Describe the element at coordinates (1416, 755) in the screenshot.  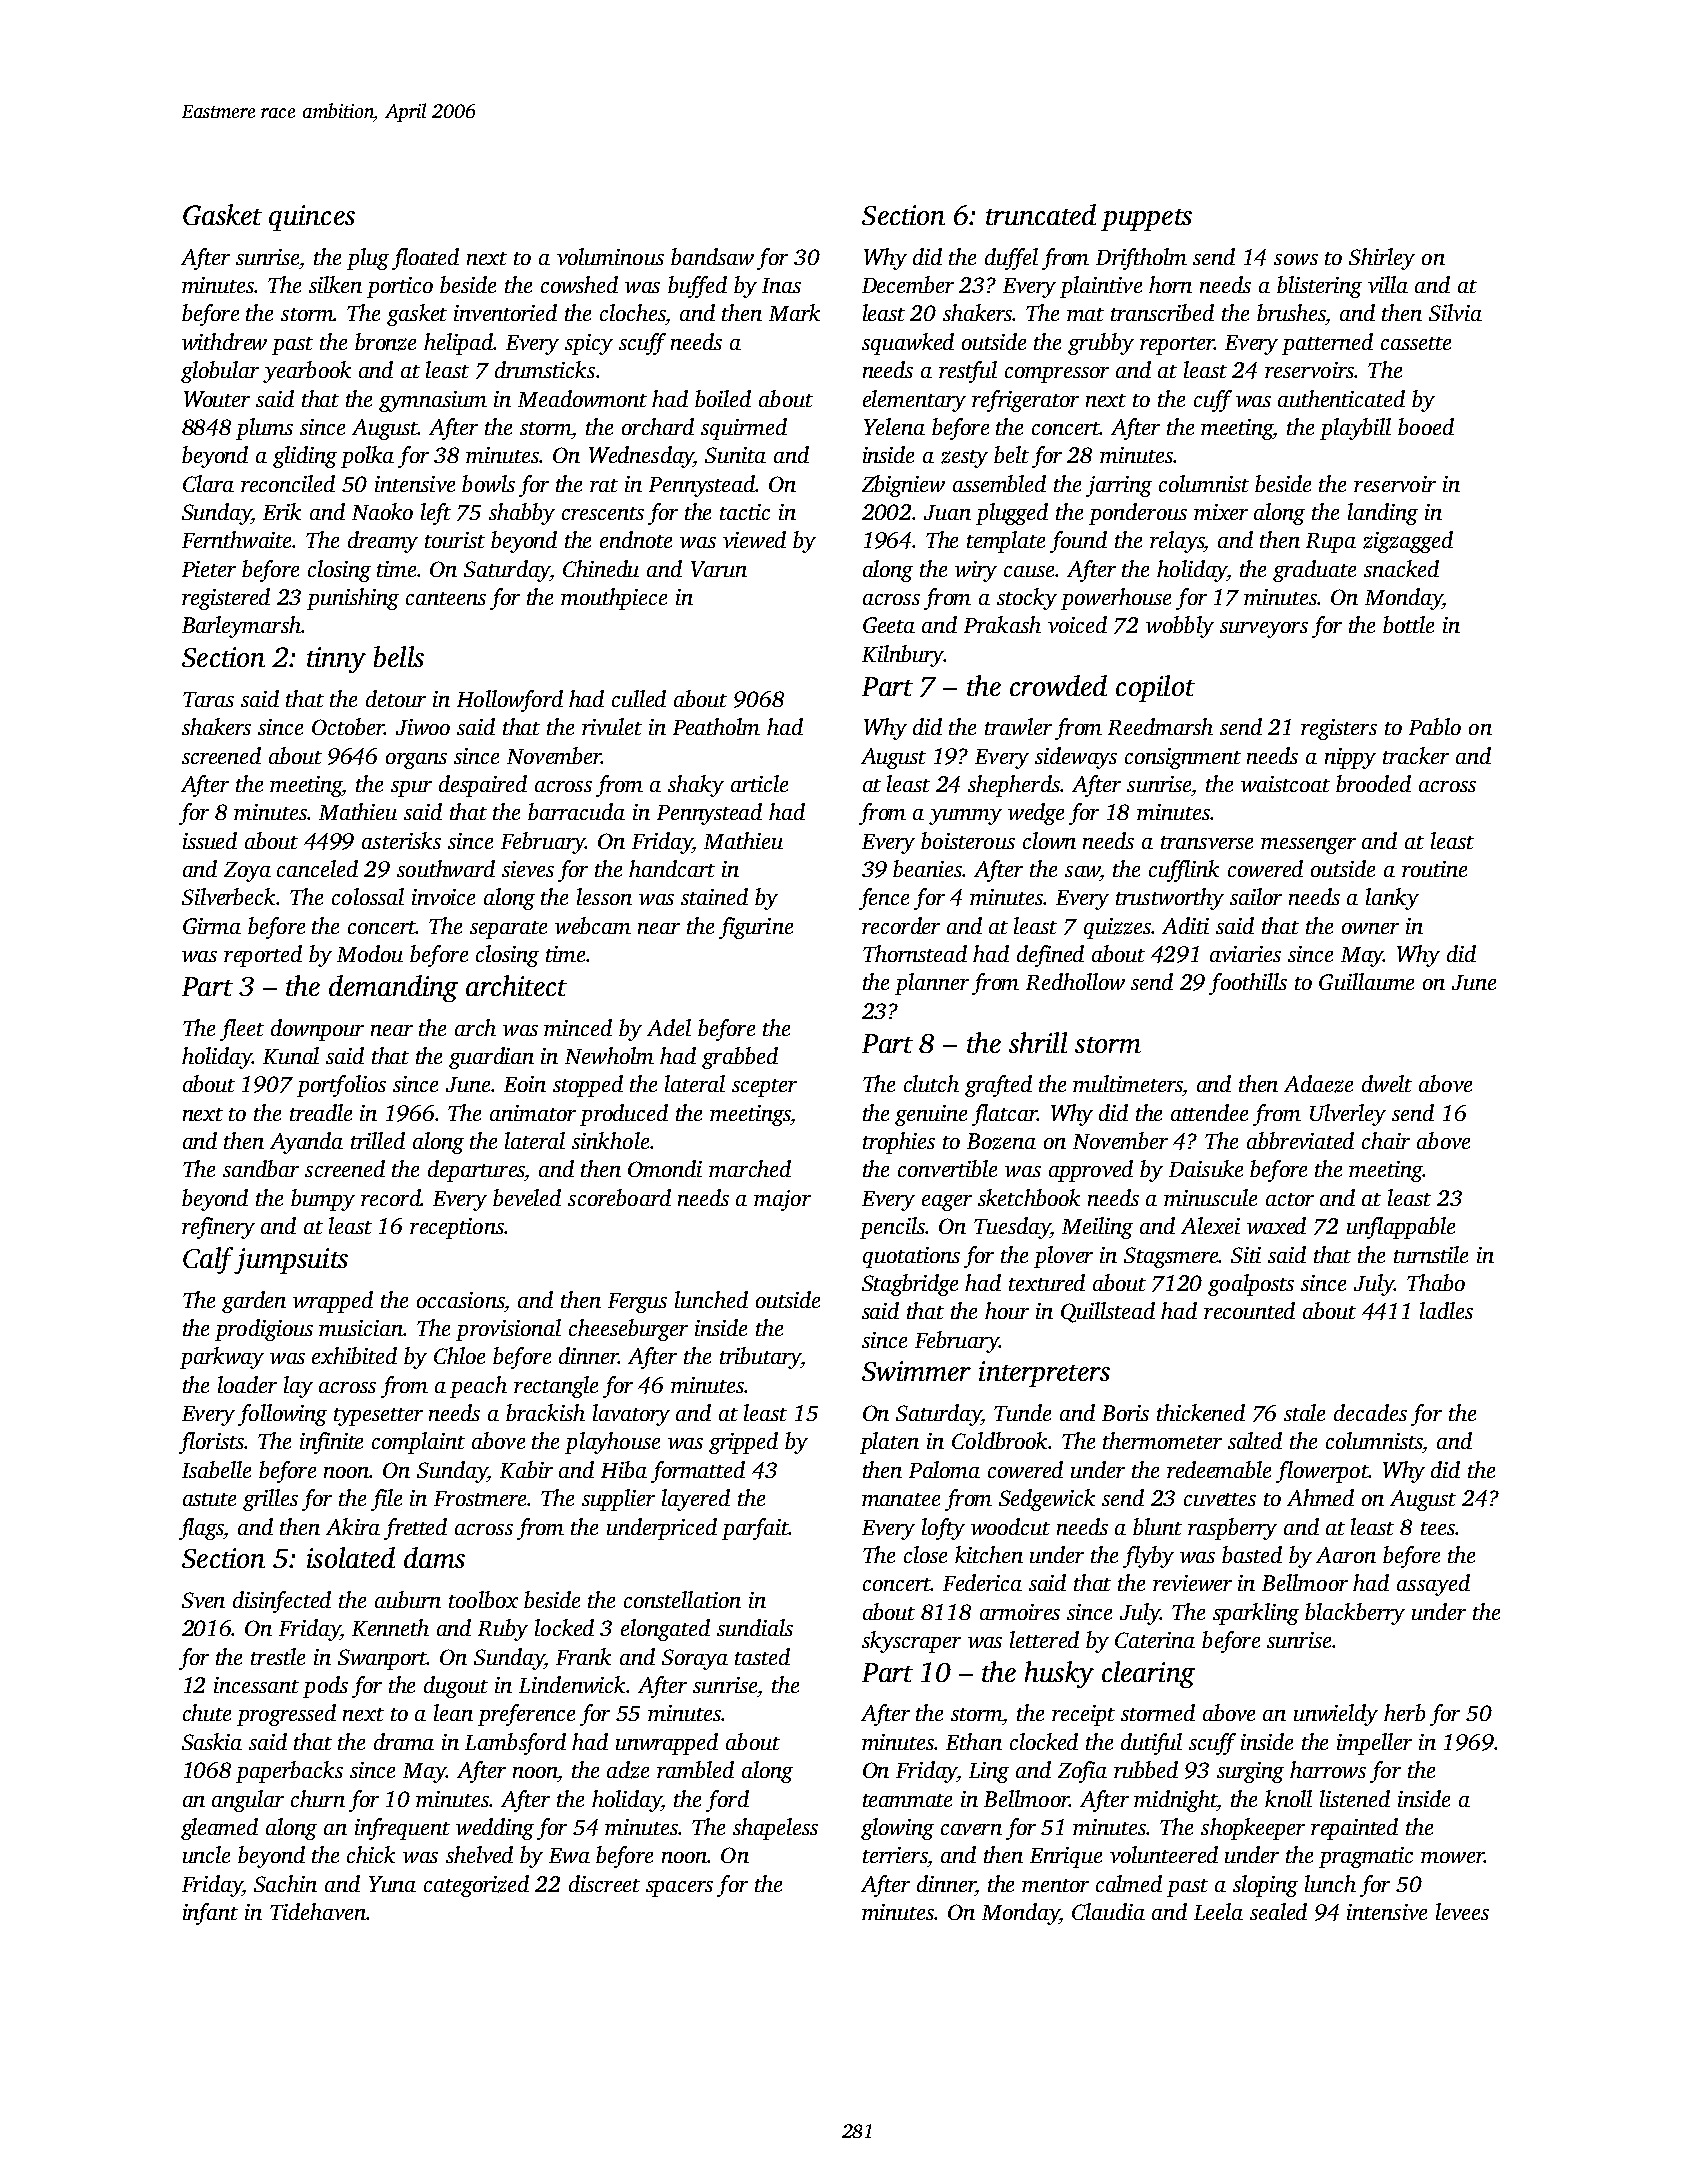
I see `tracker` at that location.
